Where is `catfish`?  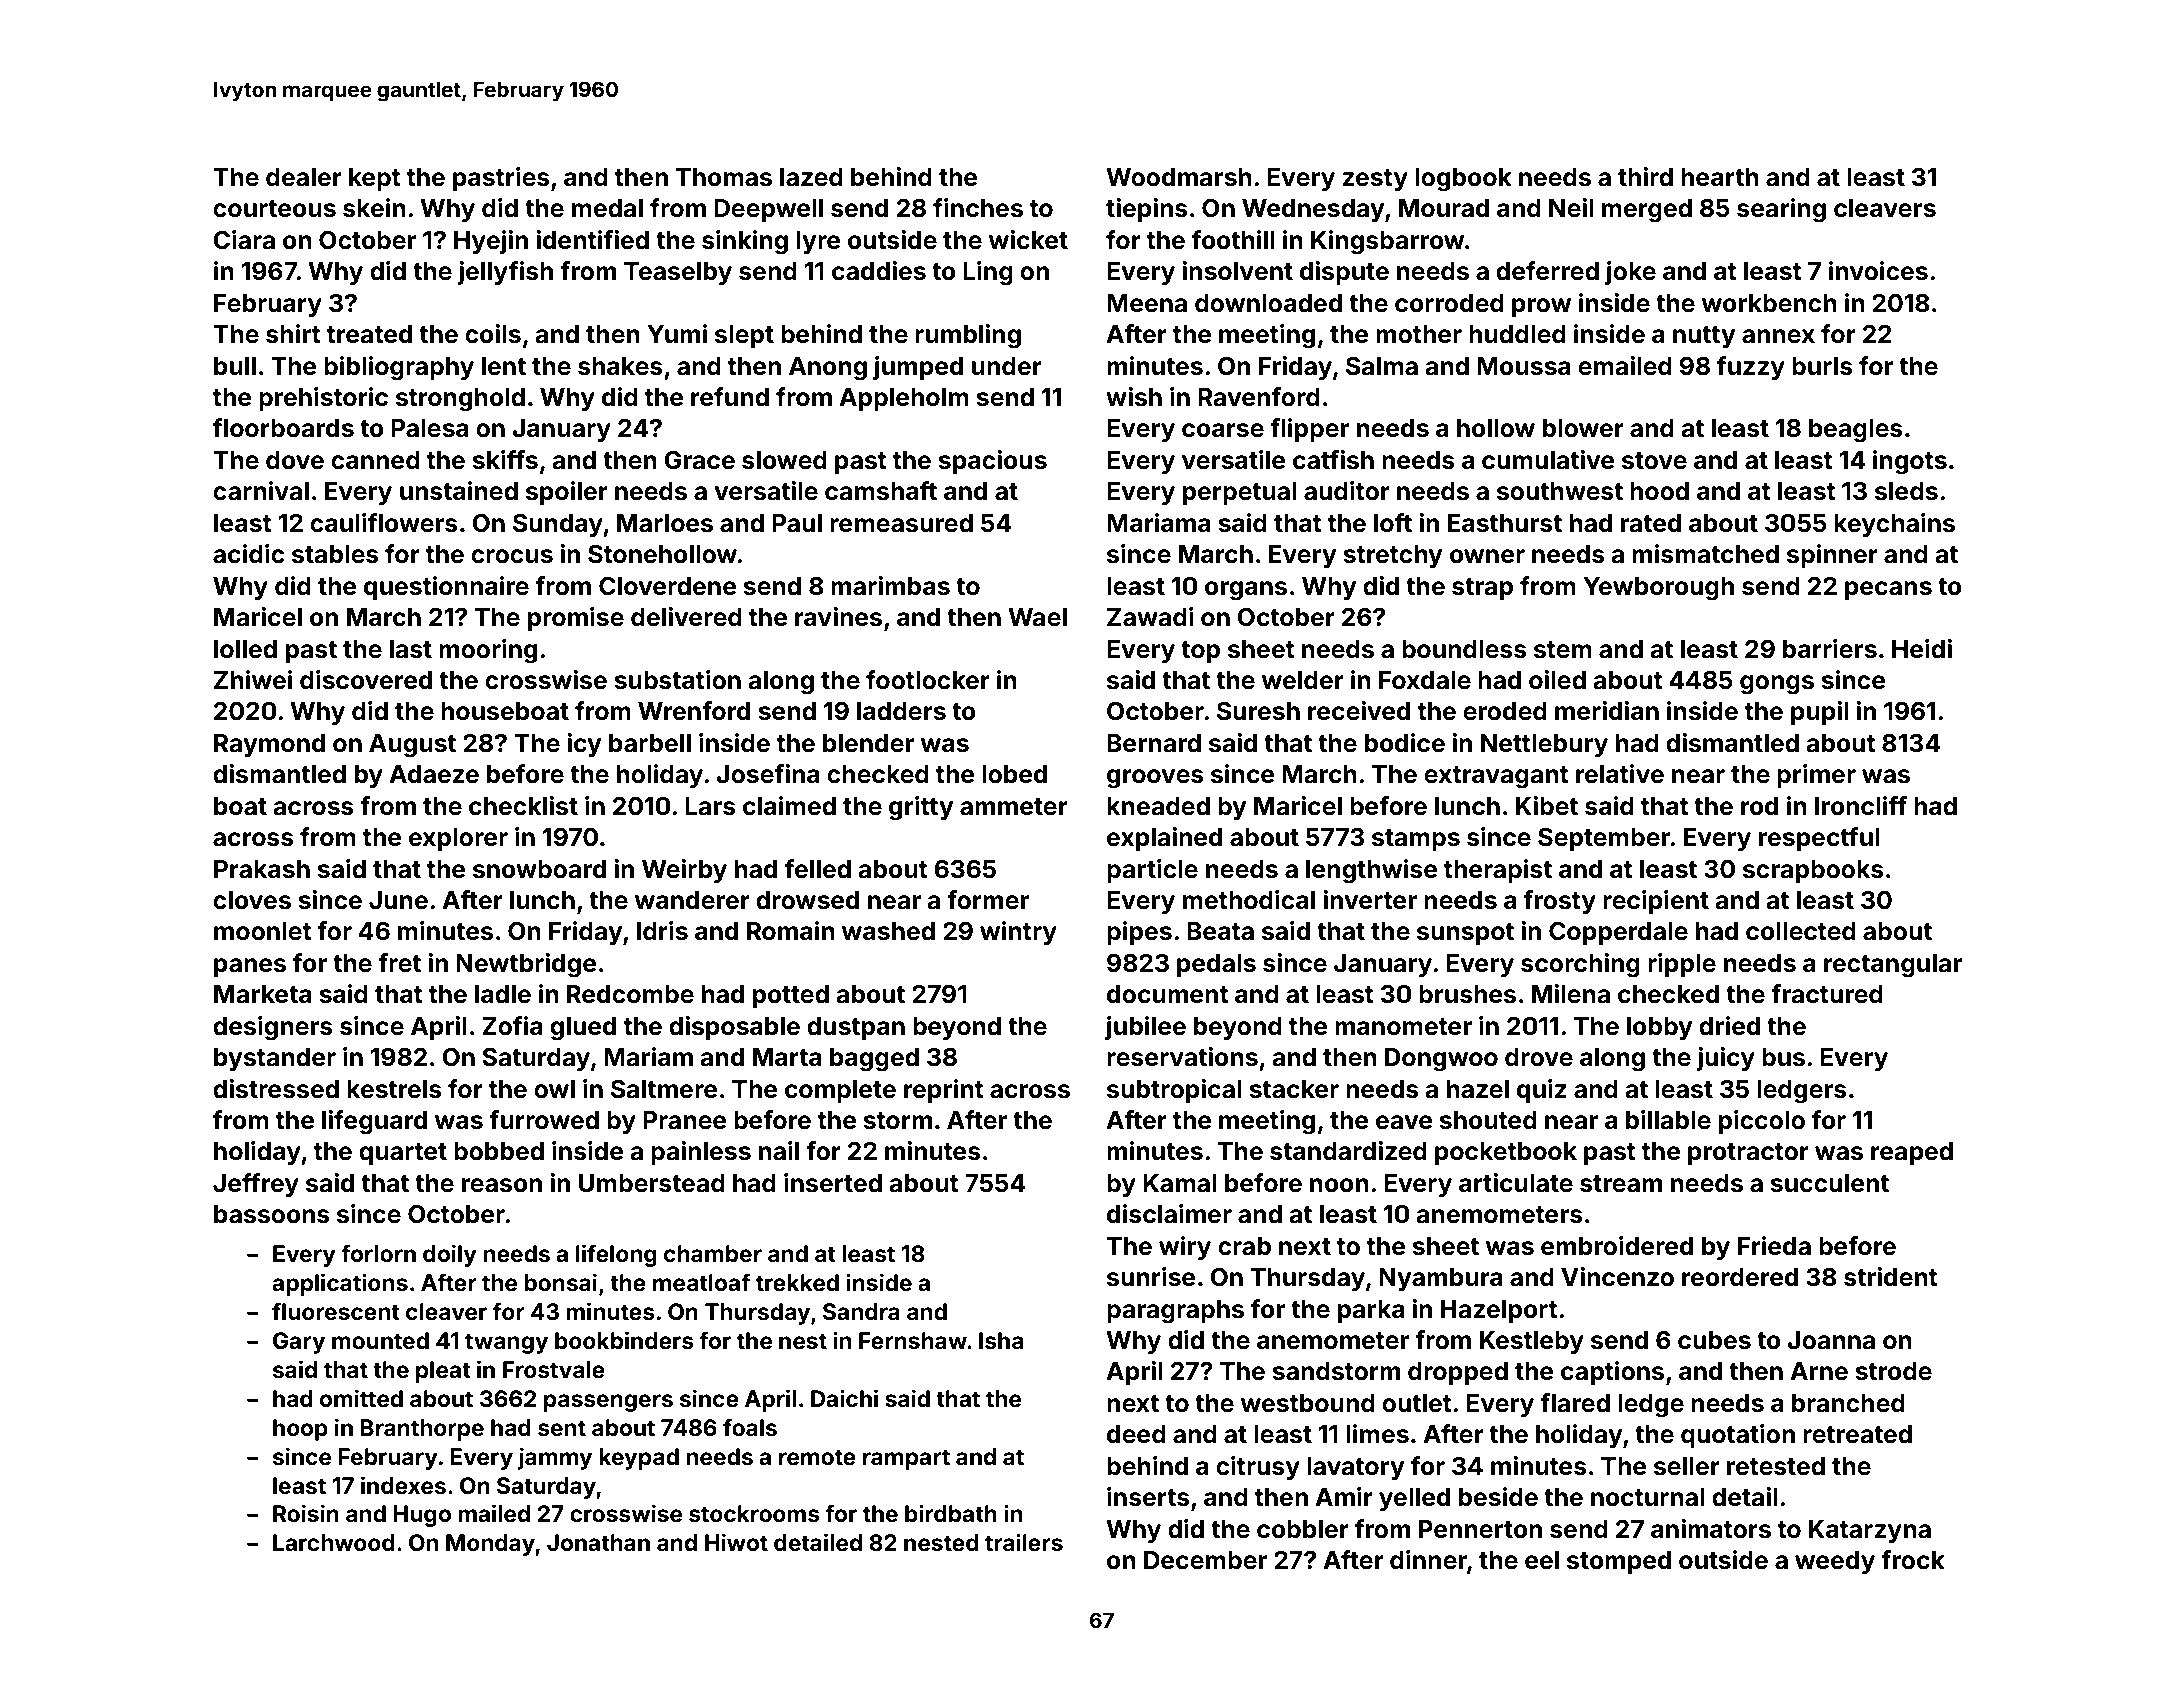 catfish is located at coordinates (1333, 460).
